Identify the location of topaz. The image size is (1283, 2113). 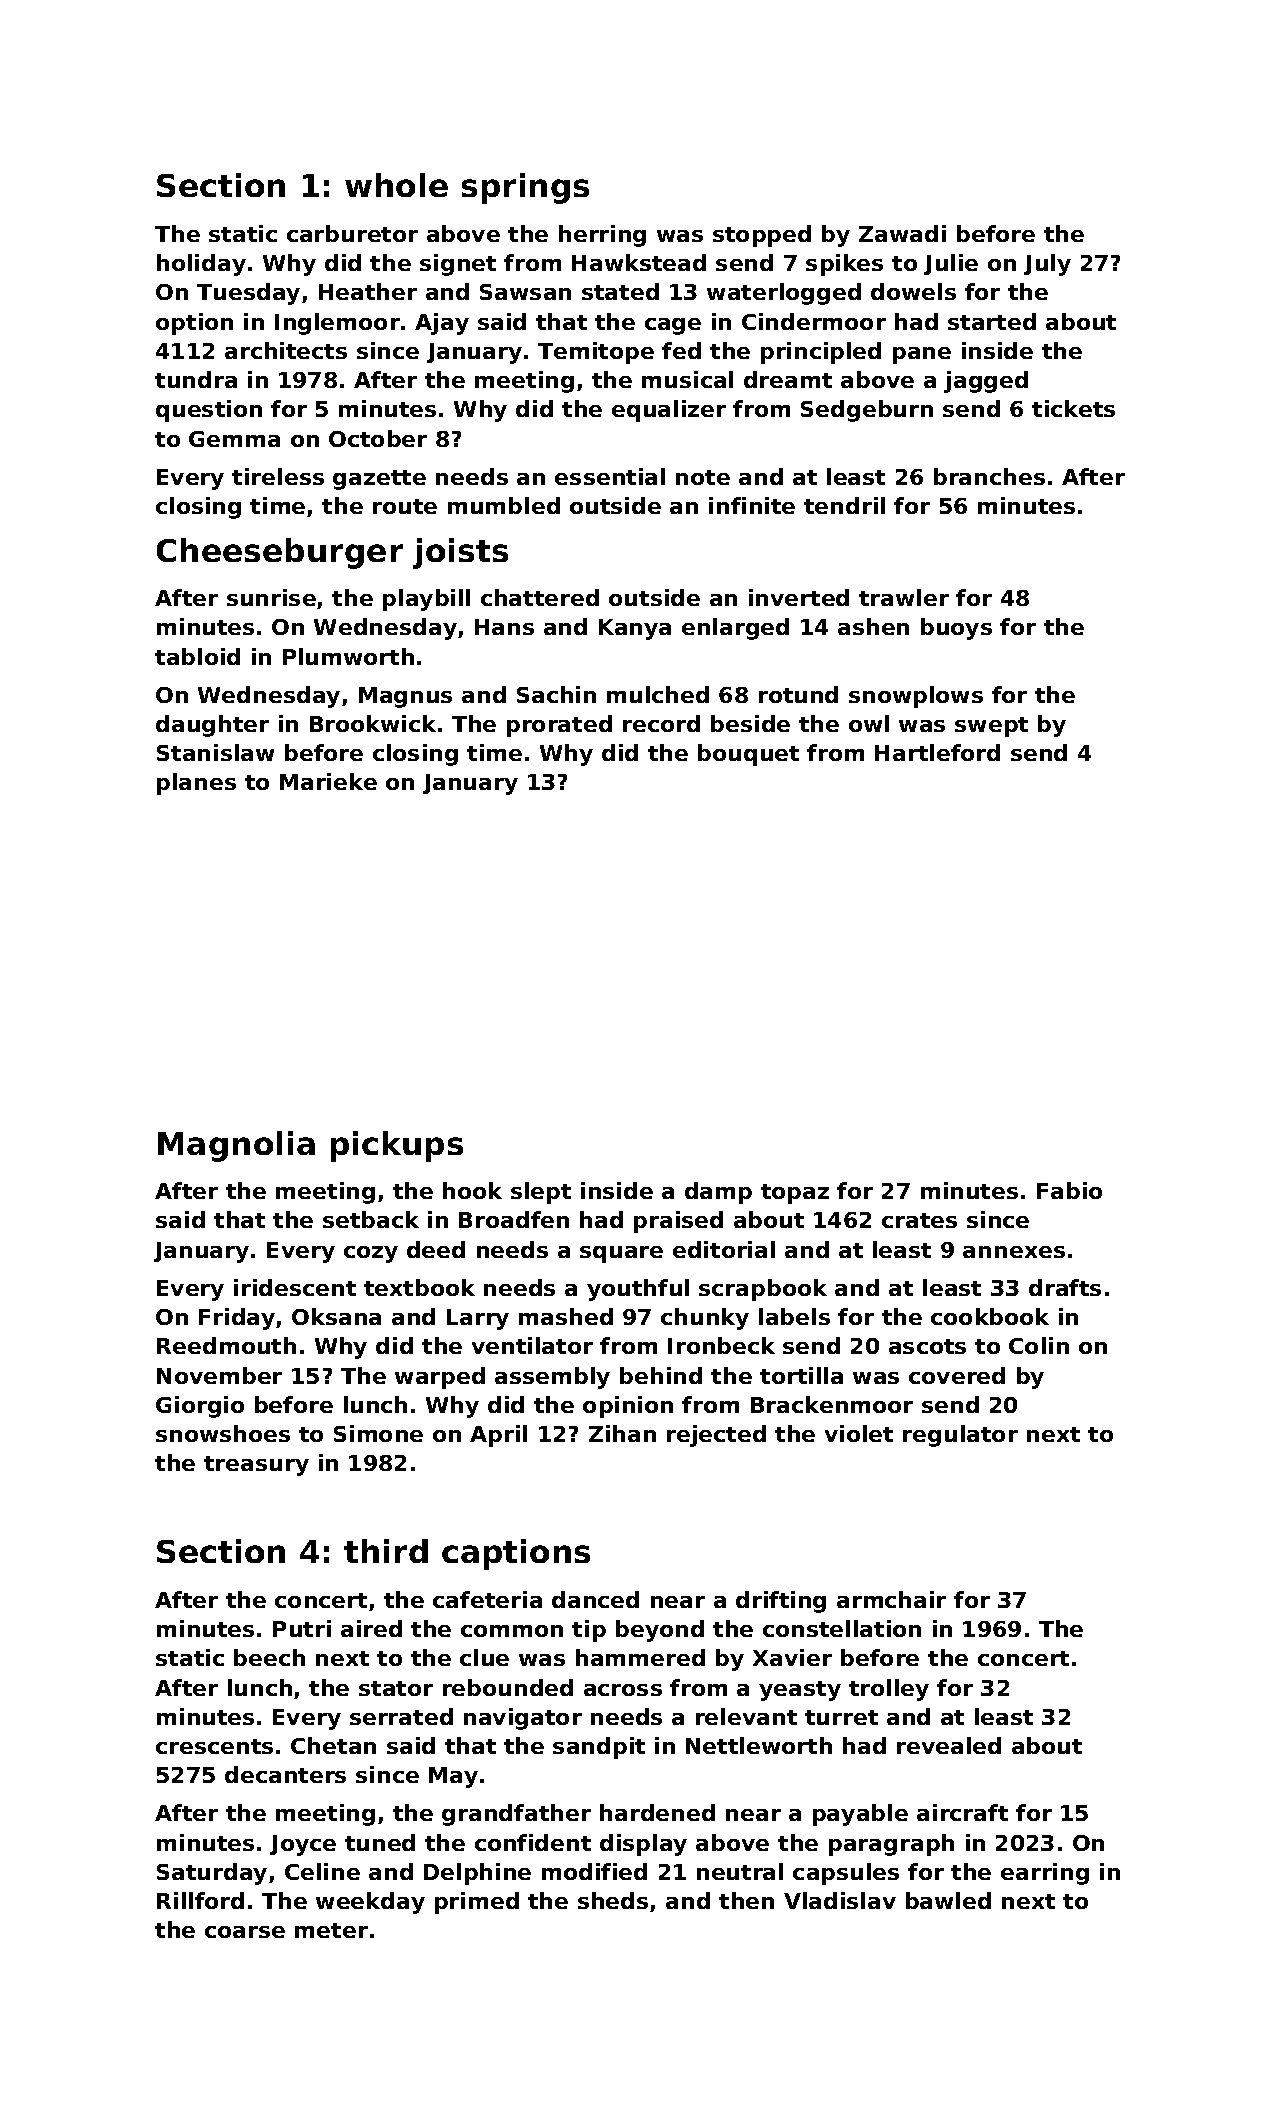
(795, 1194).
